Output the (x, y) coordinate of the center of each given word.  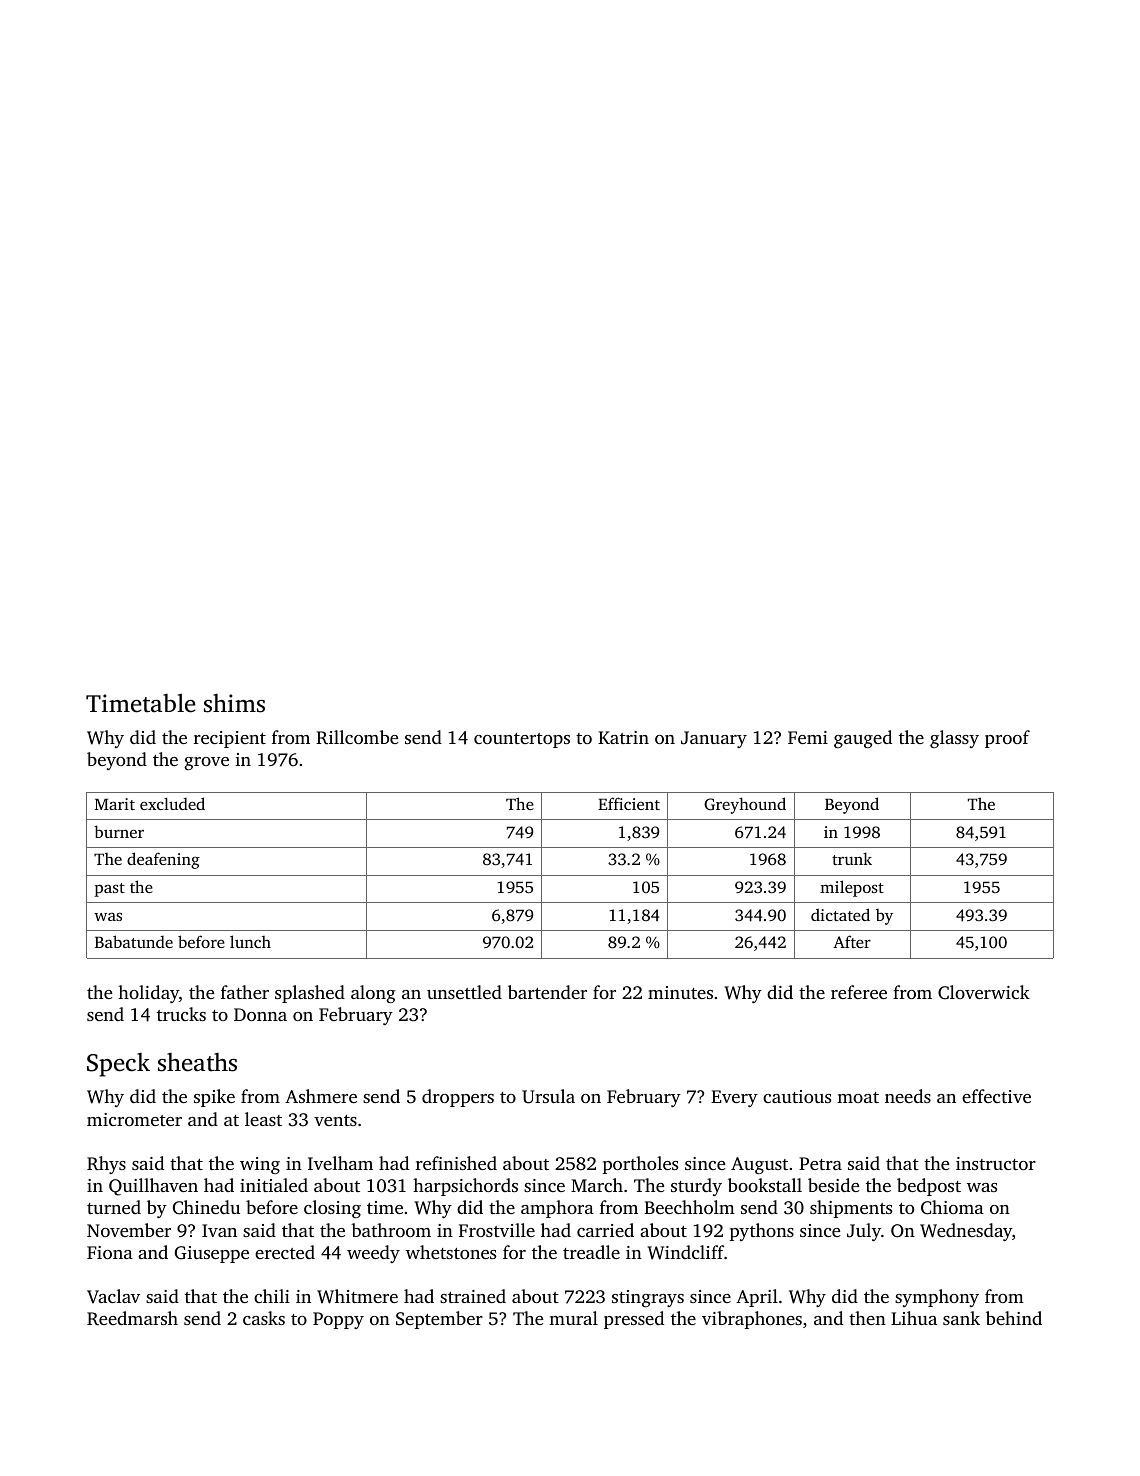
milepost (852, 888)
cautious (797, 1096)
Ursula (548, 1096)
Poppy (338, 1320)
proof (1007, 739)
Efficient (629, 803)
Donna (260, 1014)
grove (206, 763)
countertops (522, 740)
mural (573, 1318)
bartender (547, 992)
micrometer (134, 1119)
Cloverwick (984, 992)
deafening (163, 860)
